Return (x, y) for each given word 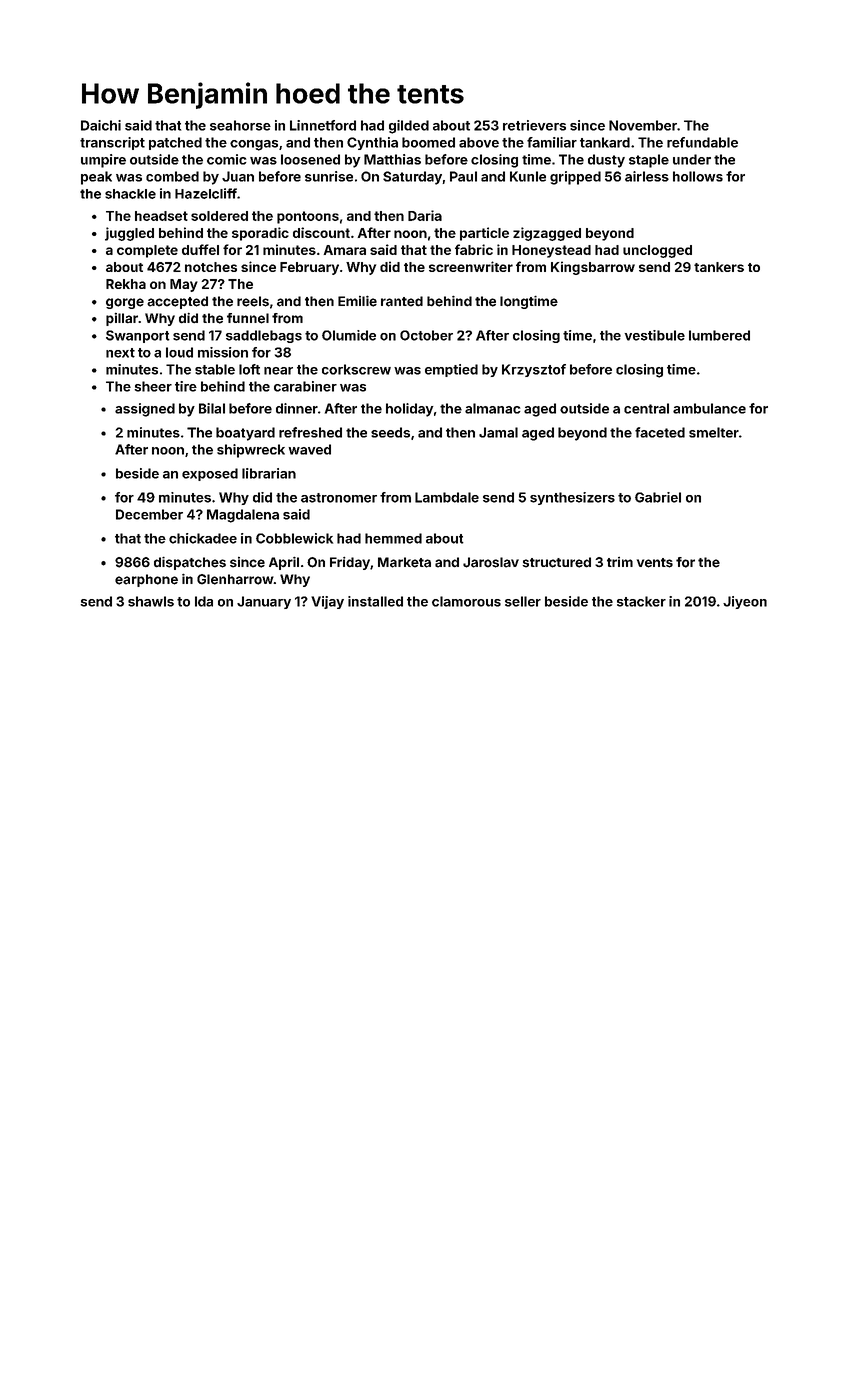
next (120, 353)
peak (96, 178)
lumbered (719, 335)
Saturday (412, 178)
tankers (719, 267)
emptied (451, 370)
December (149, 514)
